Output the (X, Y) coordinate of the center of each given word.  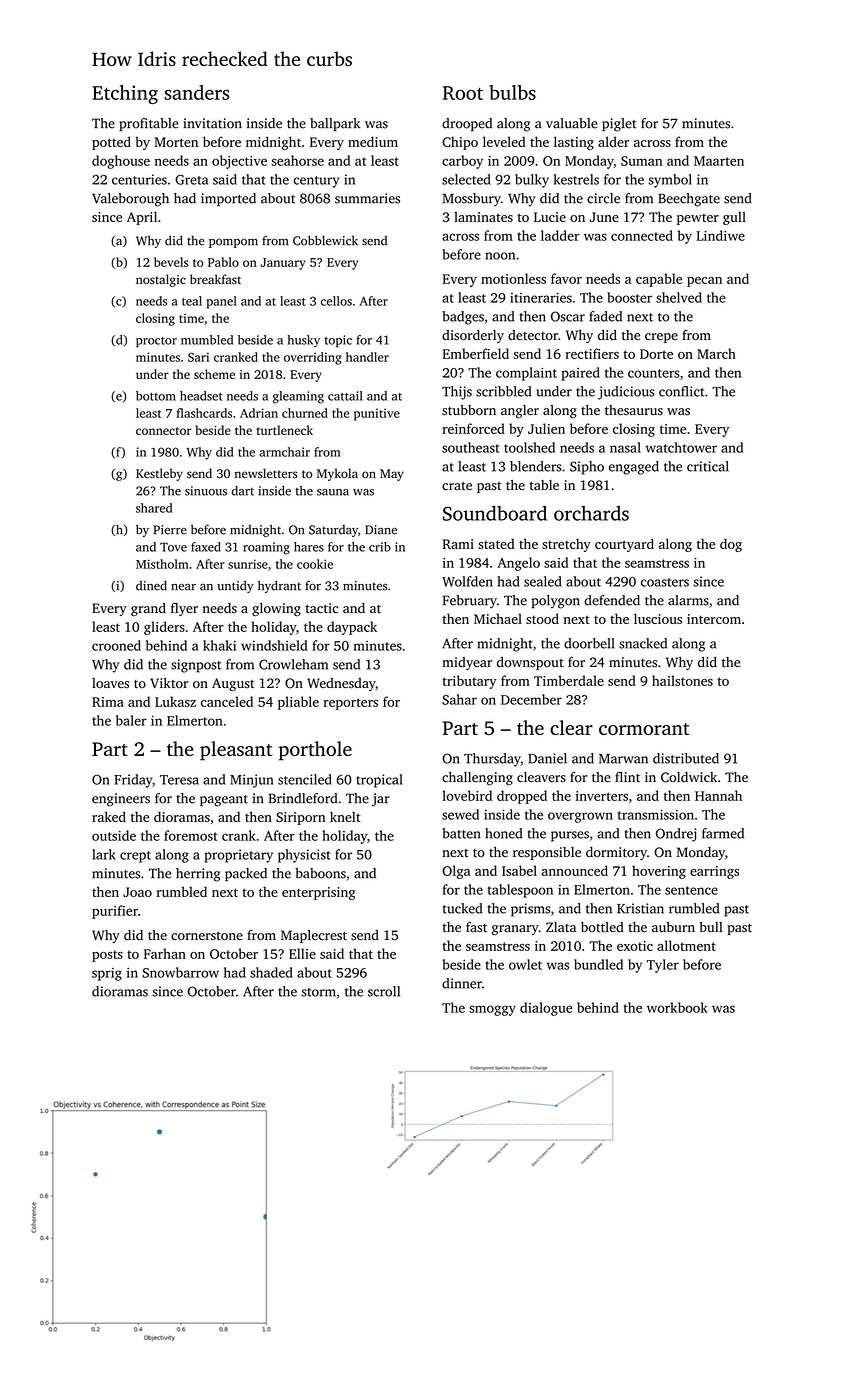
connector (164, 431)
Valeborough (130, 200)
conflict (681, 391)
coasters (665, 582)
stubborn (469, 410)
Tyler (662, 966)
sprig (107, 974)
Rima (108, 702)
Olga (456, 872)
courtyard (624, 545)
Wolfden (467, 581)
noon (500, 256)
